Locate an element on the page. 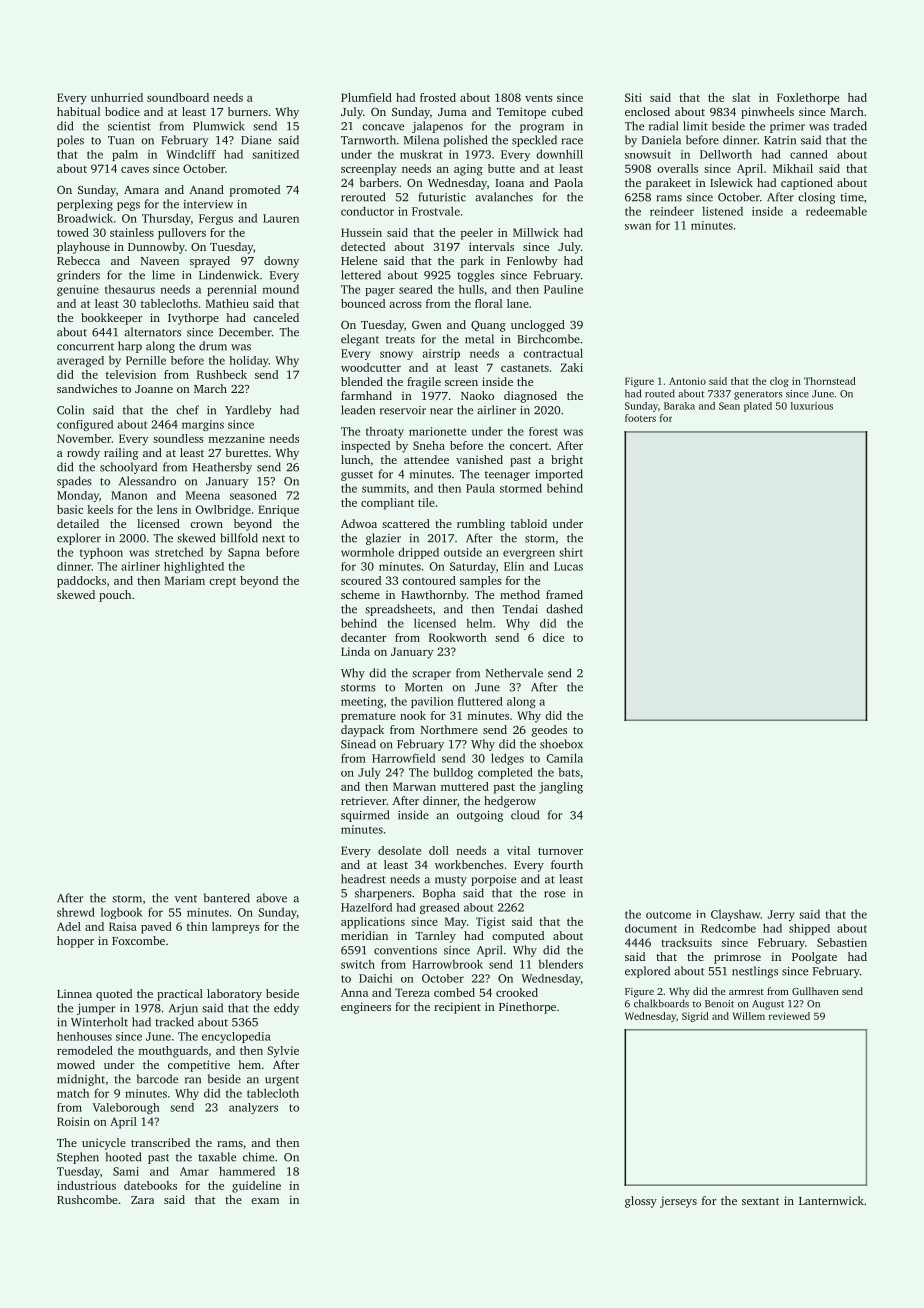 Image resolution: width=924 pixels, height=1308 pixels. Frostvale is located at coordinates (436, 211).
